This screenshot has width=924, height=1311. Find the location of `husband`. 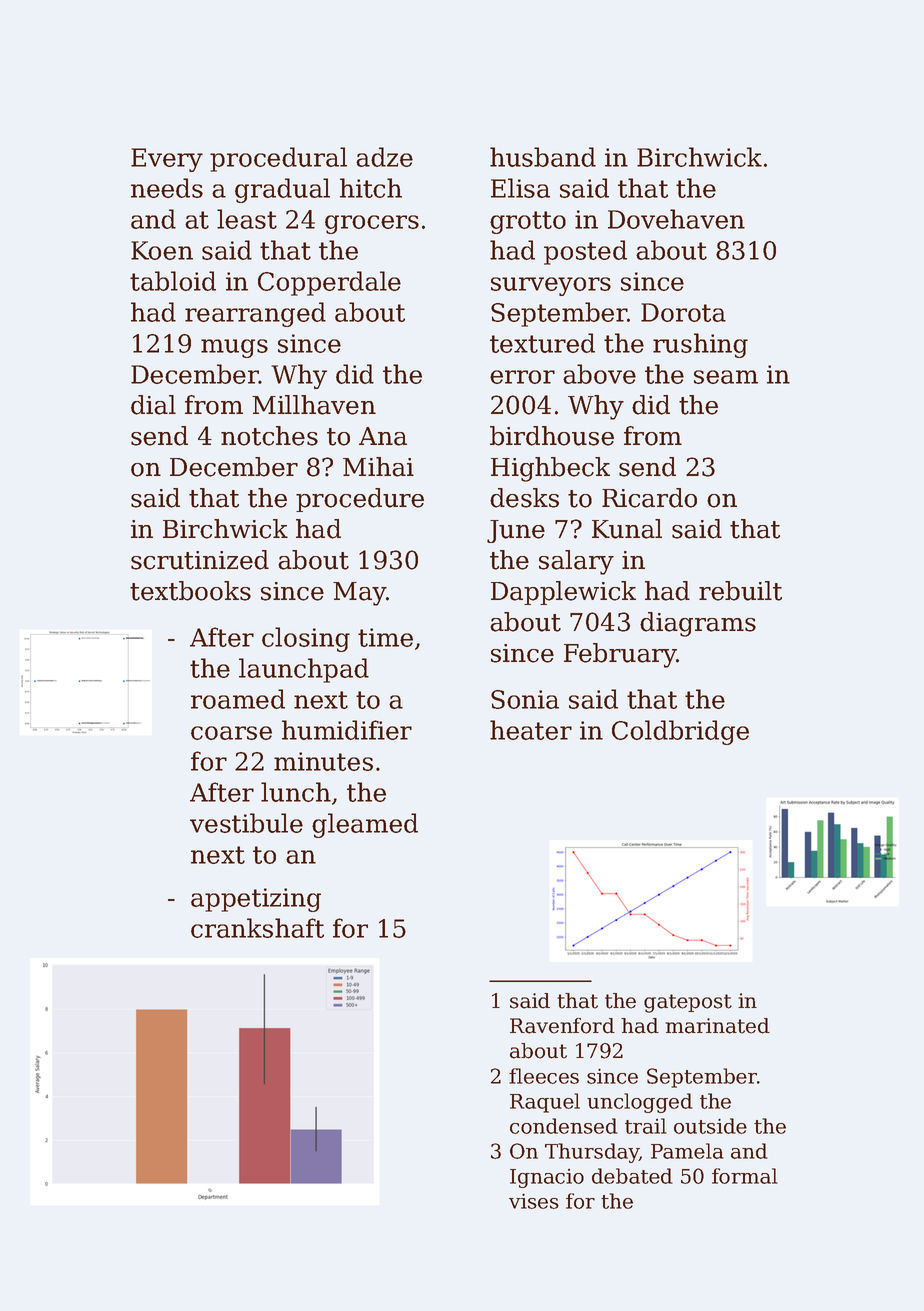

husband is located at coordinates (543, 157).
